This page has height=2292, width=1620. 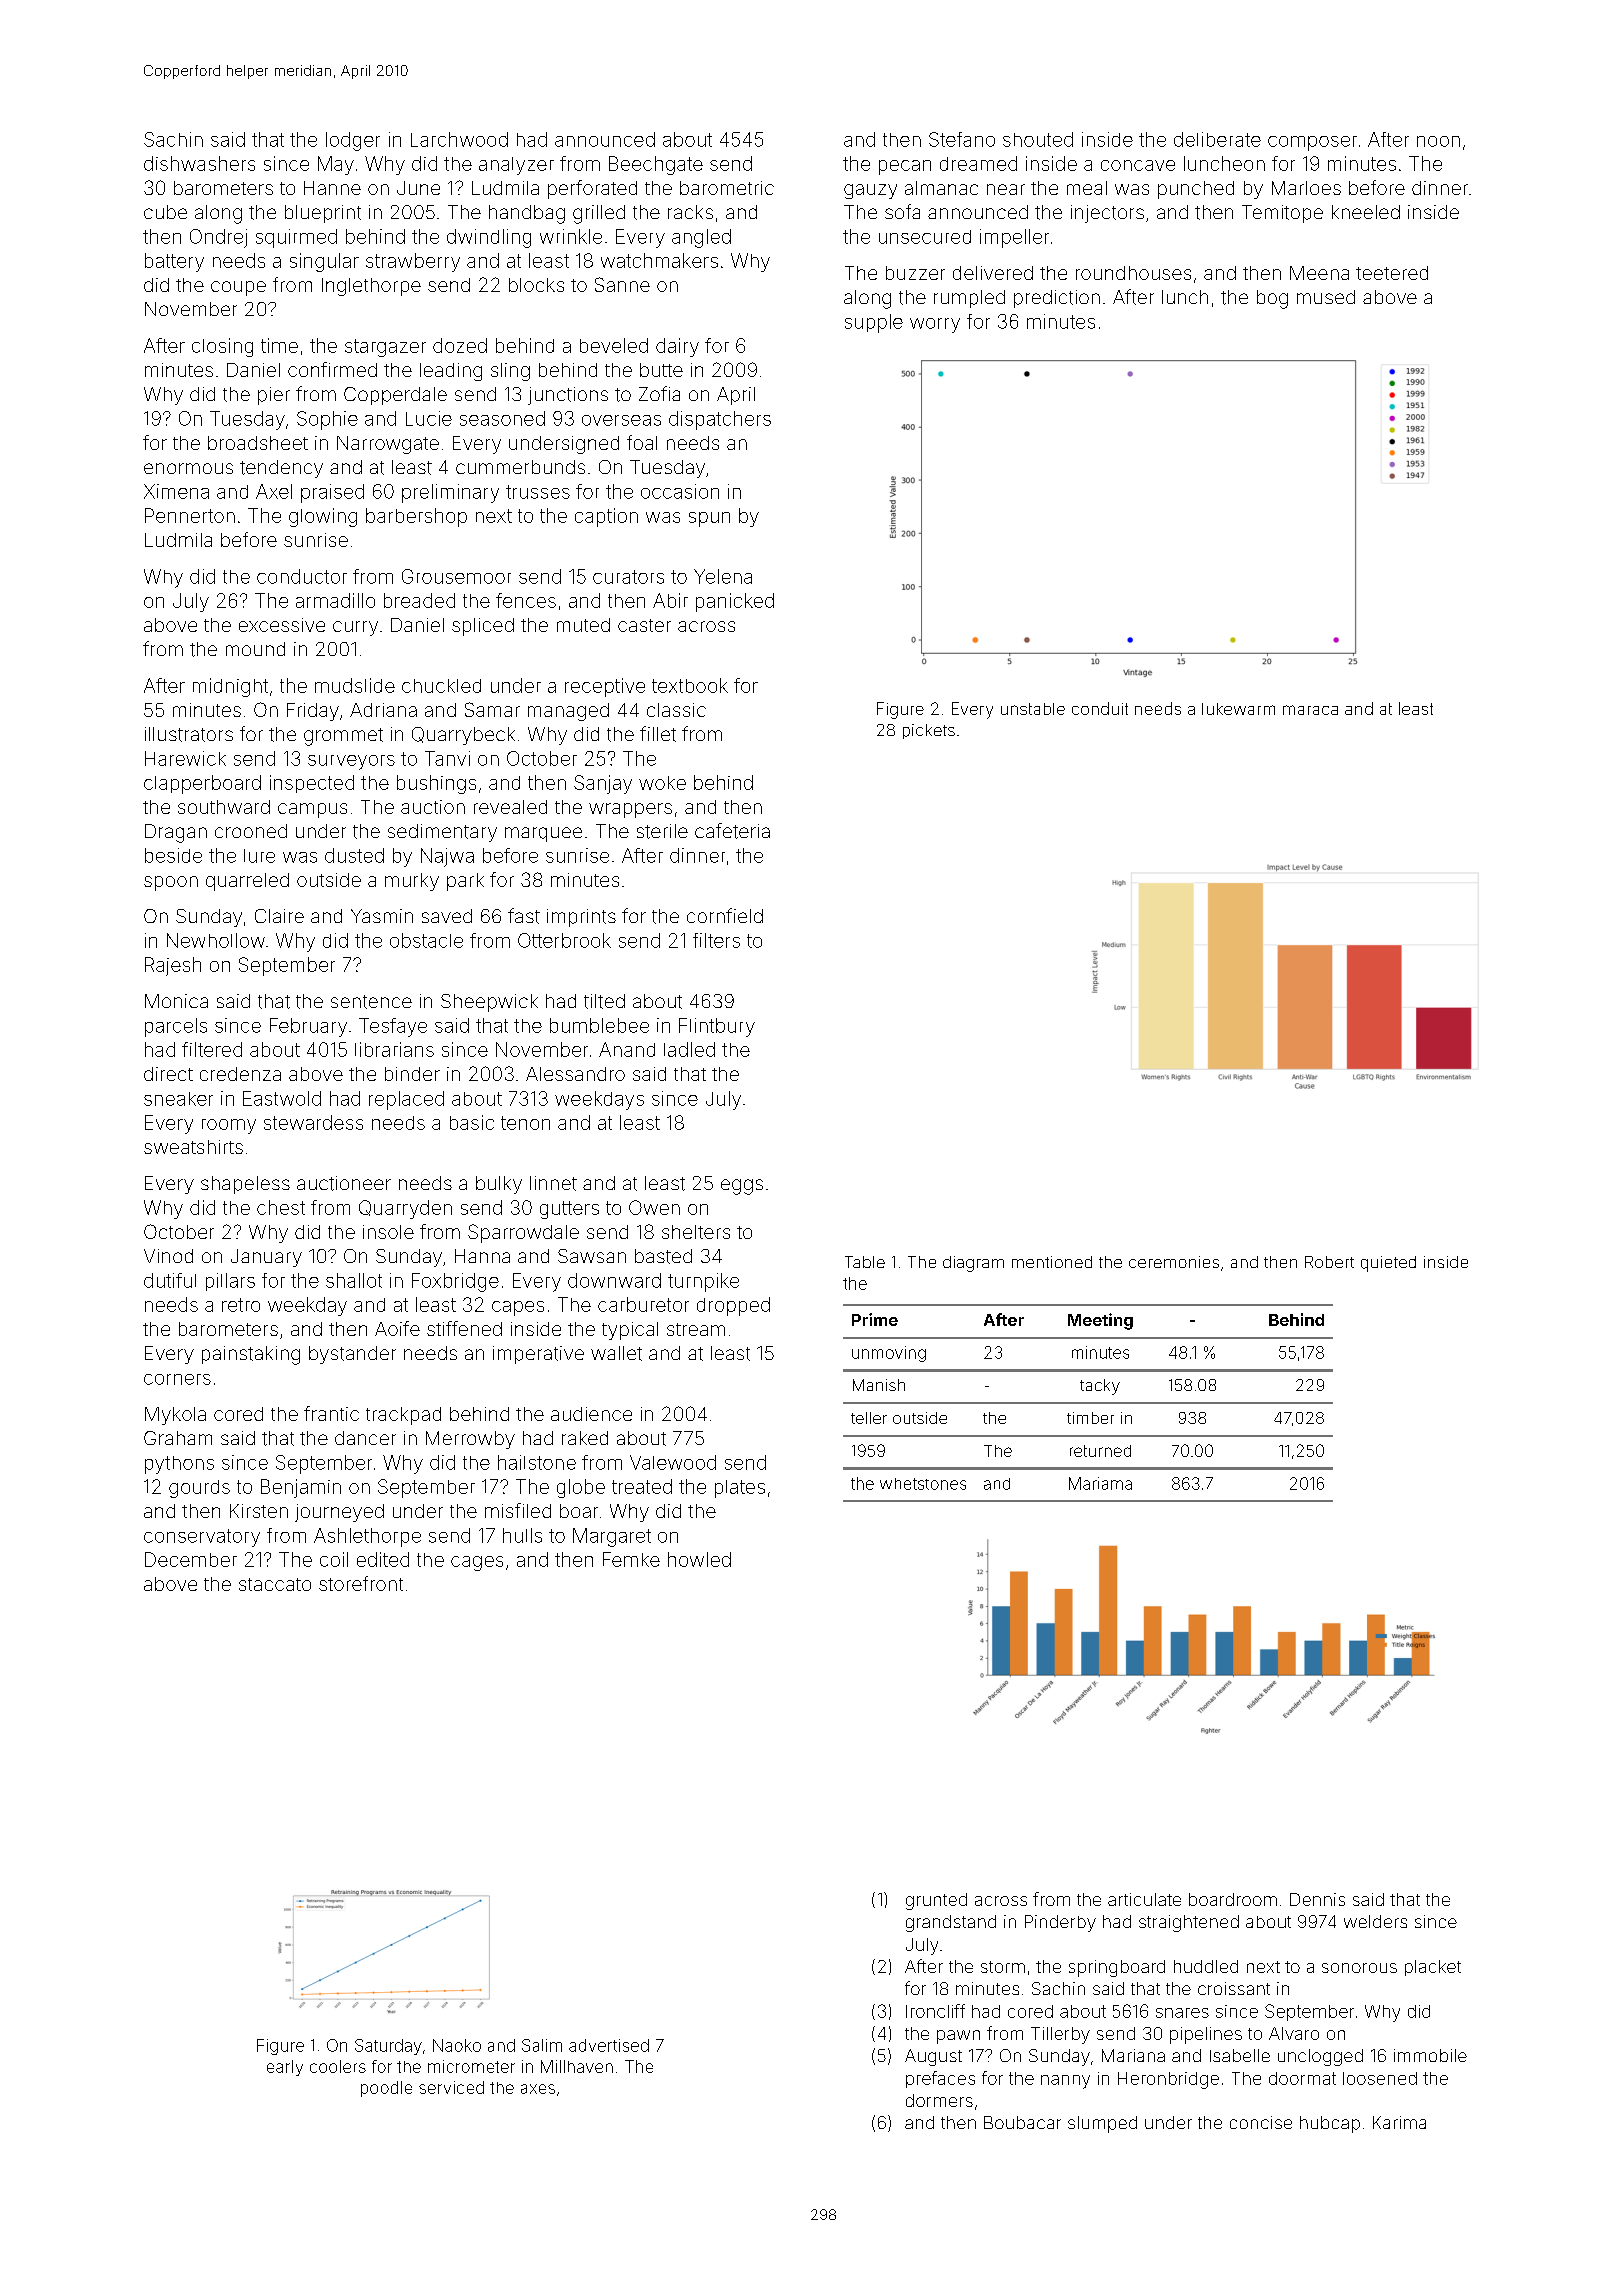 I want to click on cages, so click(x=477, y=1563).
